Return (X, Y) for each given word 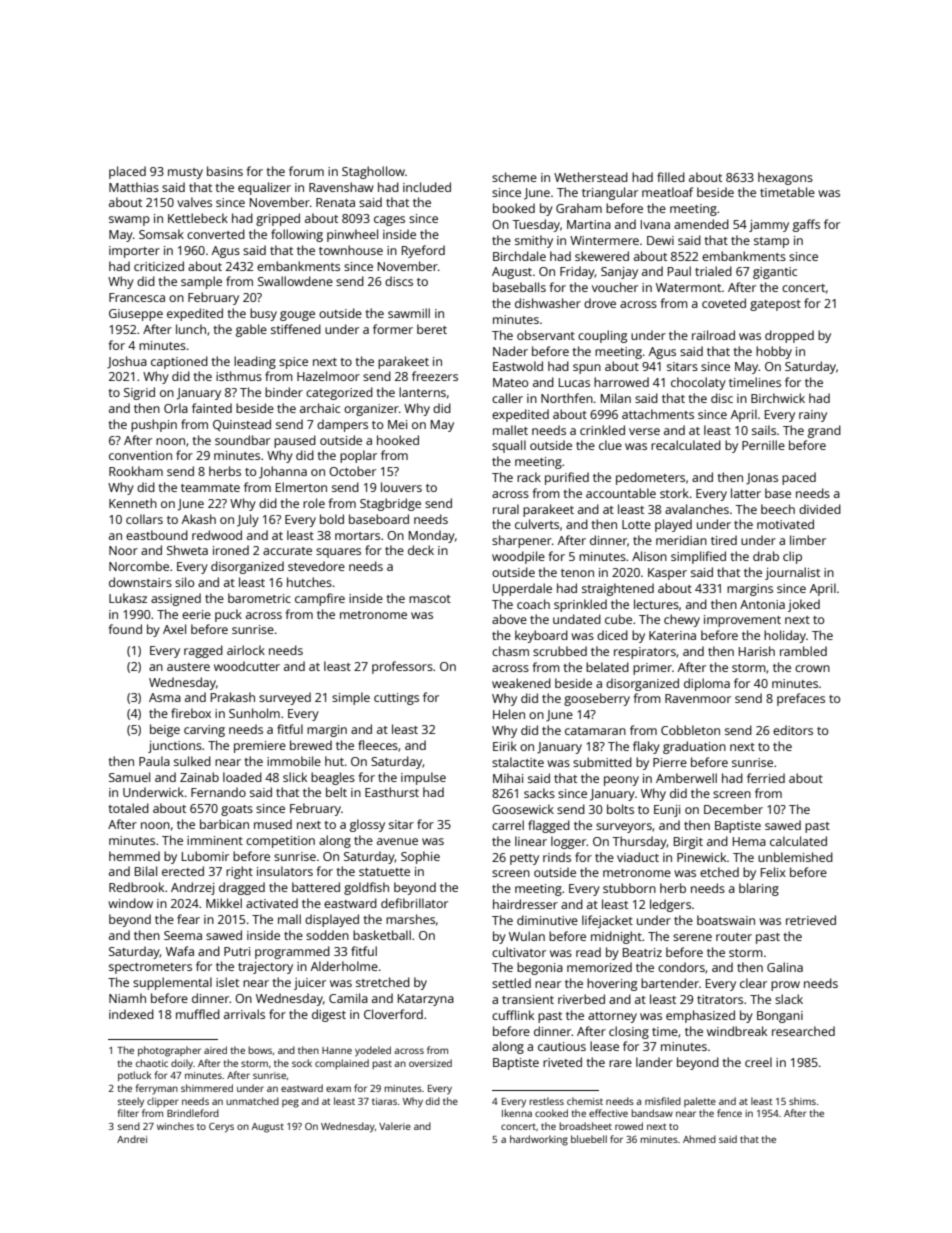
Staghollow (373, 172)
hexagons (785, 178)
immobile (294, 761)
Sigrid (139, 393)
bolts (620, 809)
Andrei (132, 1139)
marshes (410, 919)
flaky (646, 747)
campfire (320, 599)
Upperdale (522, 589)
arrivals (244, 1014)
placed (127, 172)
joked (804, 605)
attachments (658, 414)
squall (509, 446)
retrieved (811, 920)
